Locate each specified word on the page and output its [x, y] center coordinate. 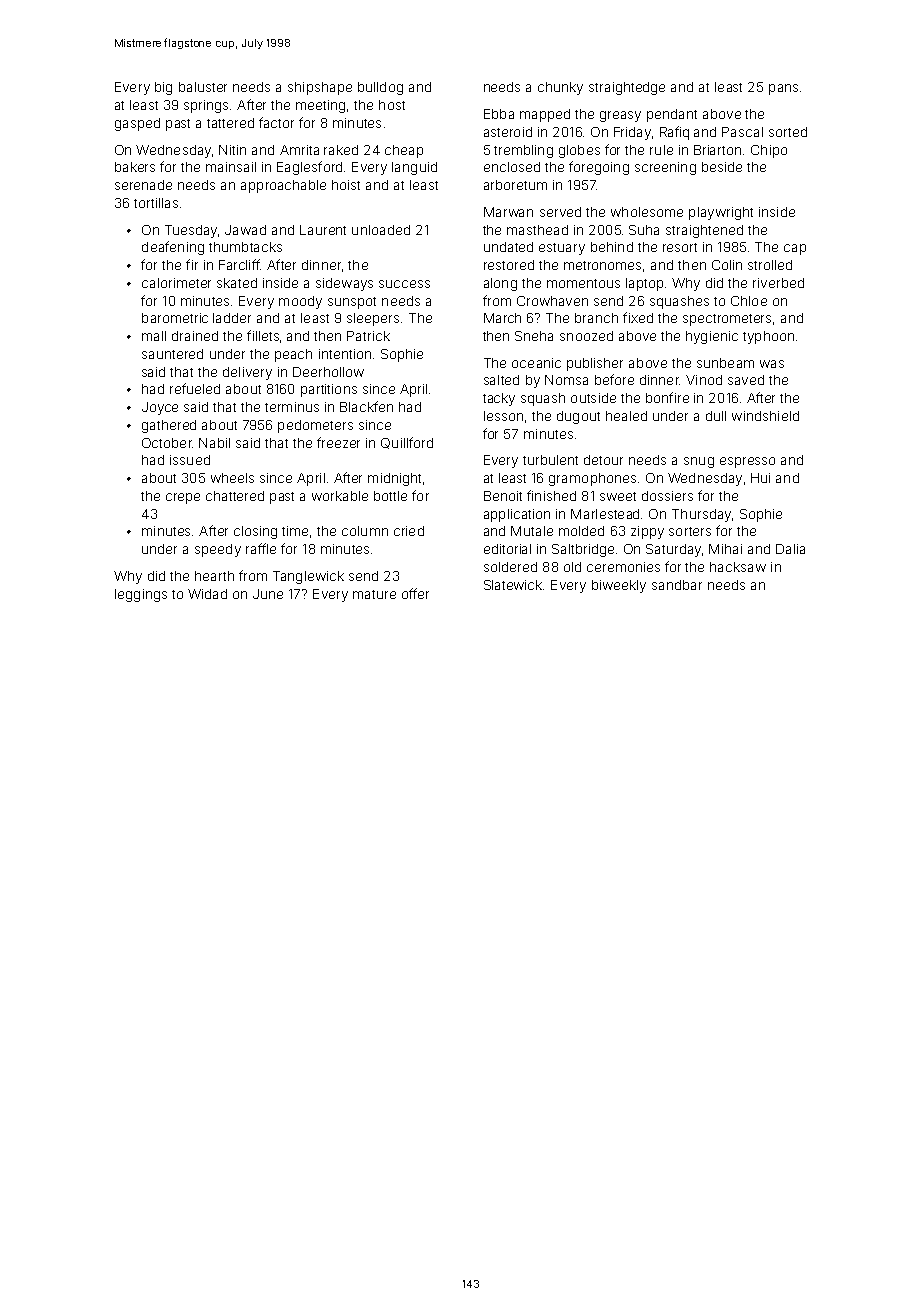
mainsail [231, 167]
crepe [183, 498]
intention [345, 354]
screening [665, 168]
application [517, 515]
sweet [618, 496]
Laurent [323, 230]
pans [783, 89]
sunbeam [725, 363]
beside [722, 167]
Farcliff [239, 264]
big [163, 88]
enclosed [512, 167]
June [268, 594]
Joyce [160, 408]
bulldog [380, 88]
